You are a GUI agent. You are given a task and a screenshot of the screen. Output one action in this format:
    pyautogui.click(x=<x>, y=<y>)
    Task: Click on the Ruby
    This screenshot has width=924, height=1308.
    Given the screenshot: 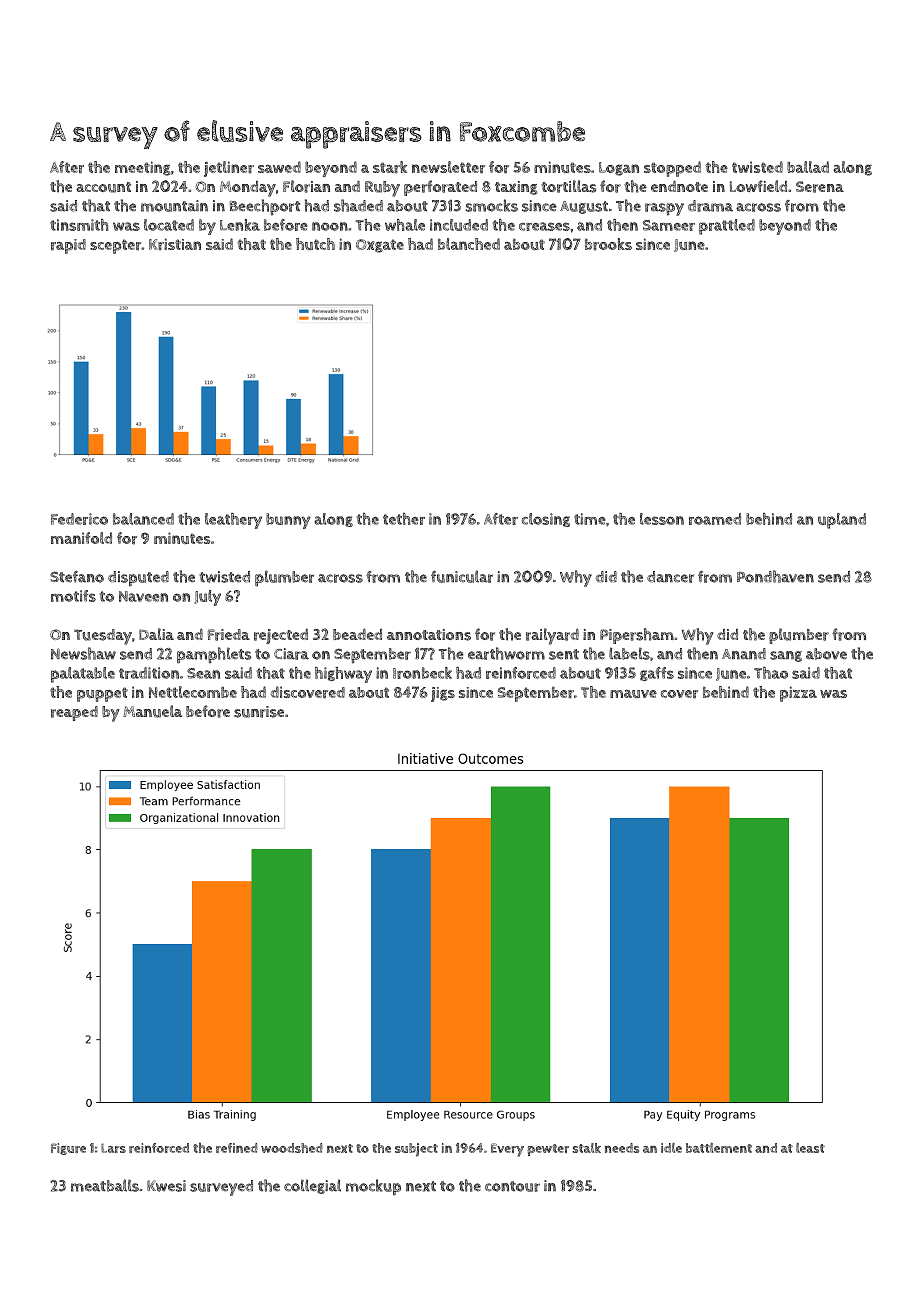 What is the action you would take?
    pyautogui.click(x=382, y=189)
